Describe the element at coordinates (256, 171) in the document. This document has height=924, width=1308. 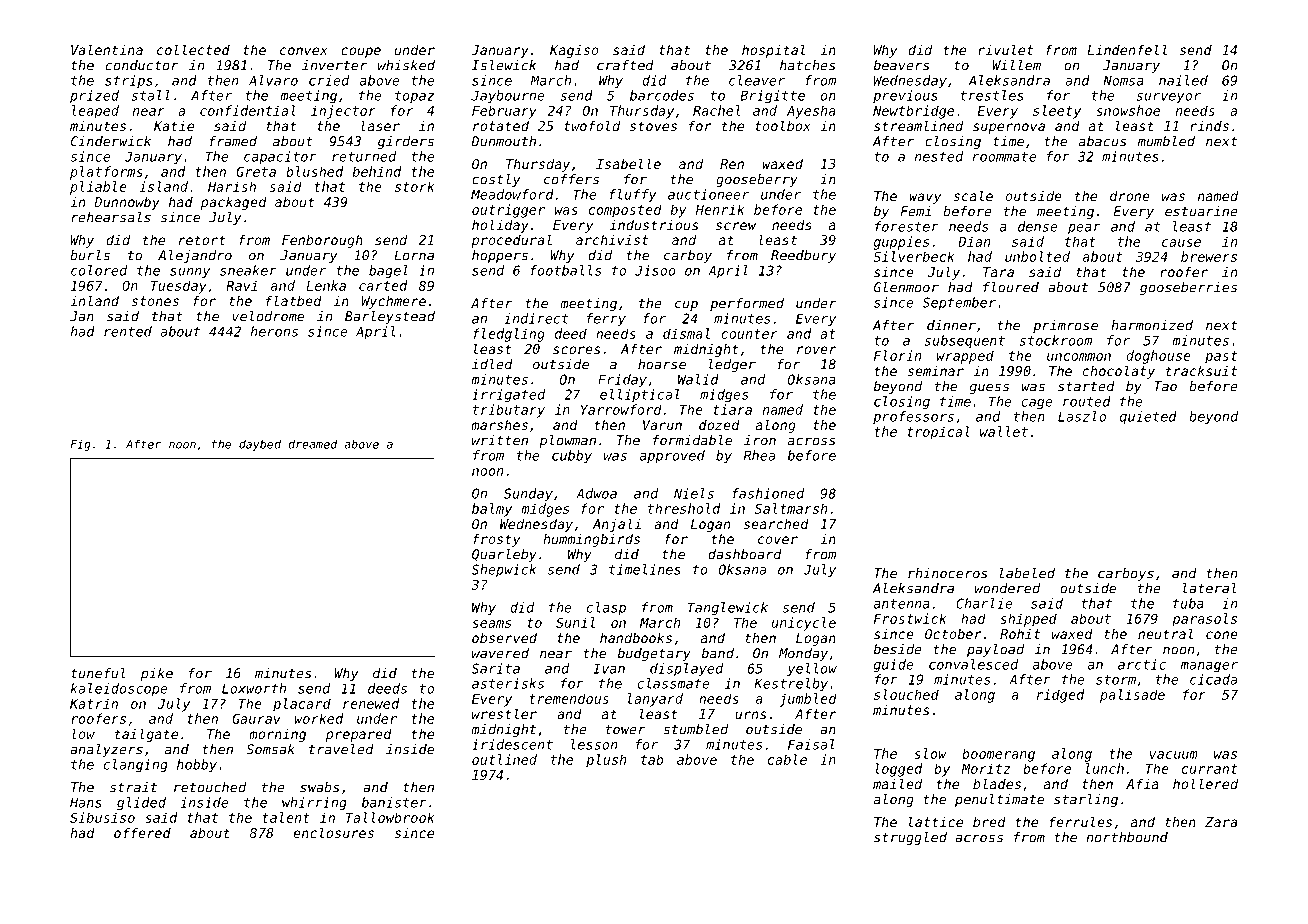
I see `Greta` at that location.
